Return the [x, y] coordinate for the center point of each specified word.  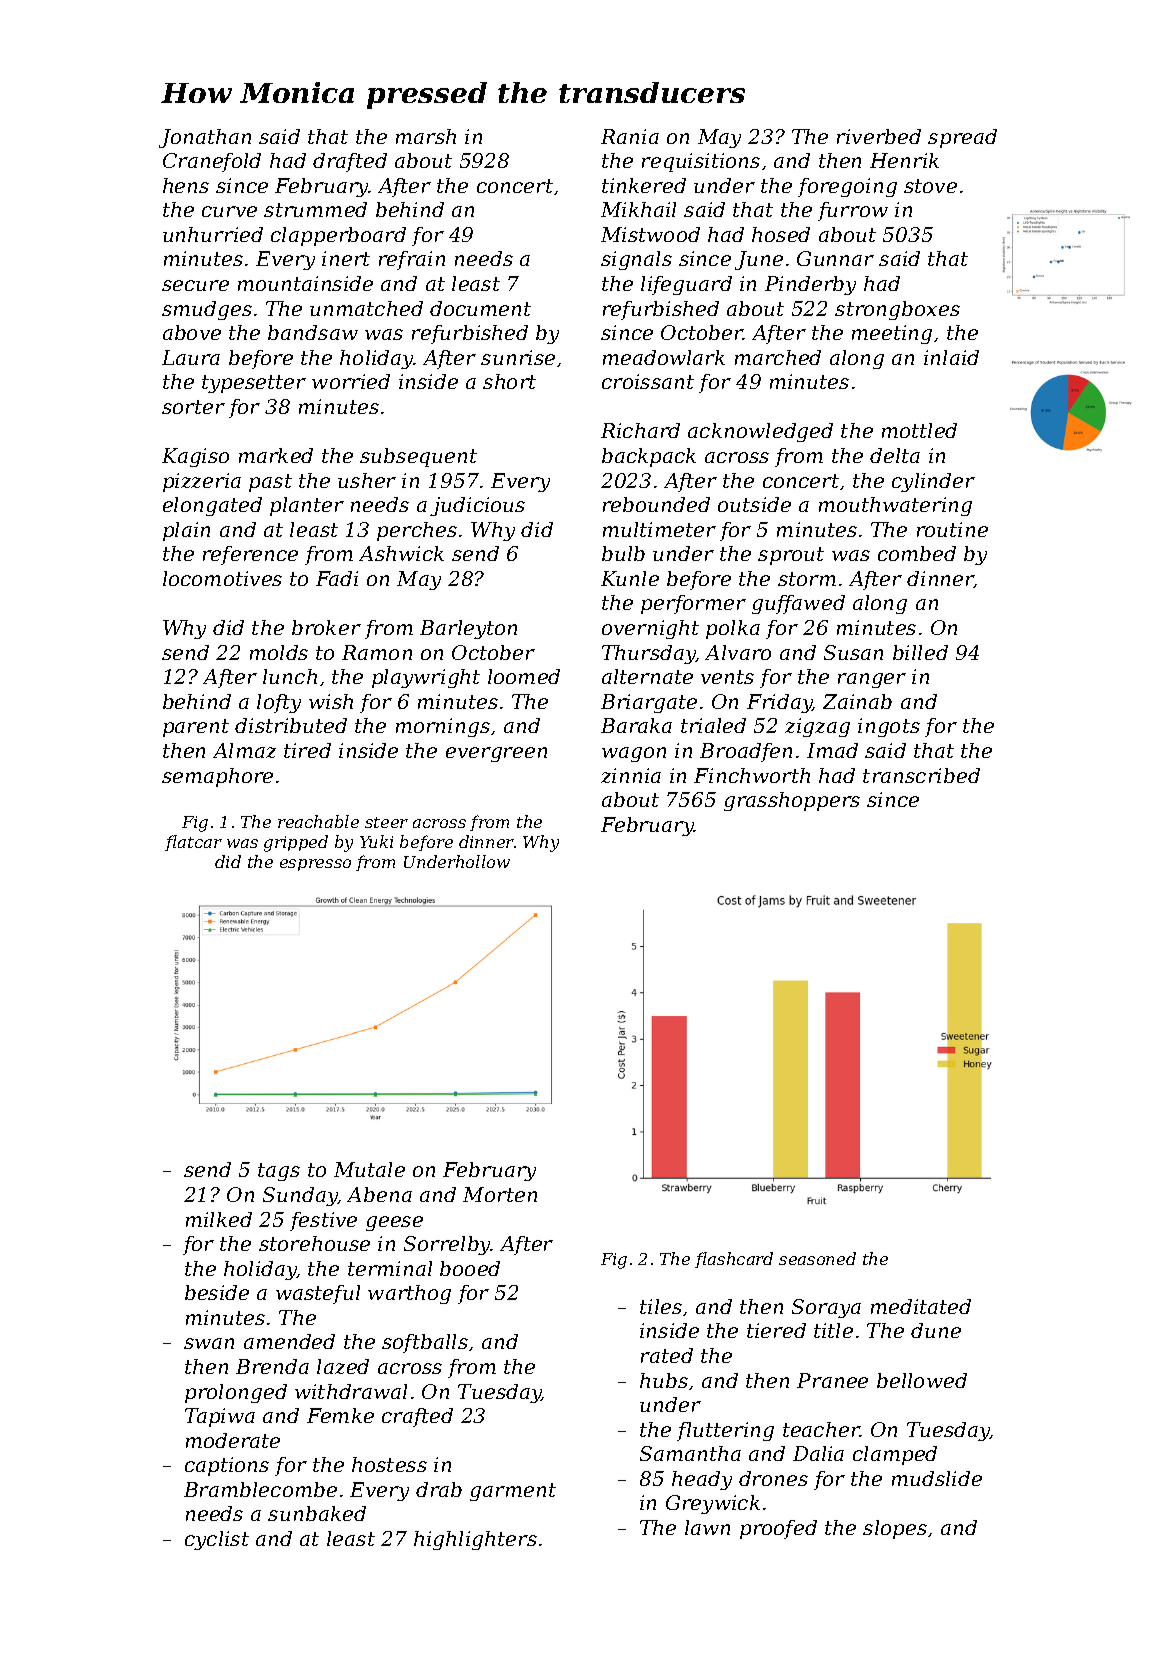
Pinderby [810, 285]
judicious [477, 506]
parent [196, 728]
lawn [707, 1527]
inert [346, 258]
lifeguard [686, 285]
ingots [889, 727]
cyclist [217, 1540]
